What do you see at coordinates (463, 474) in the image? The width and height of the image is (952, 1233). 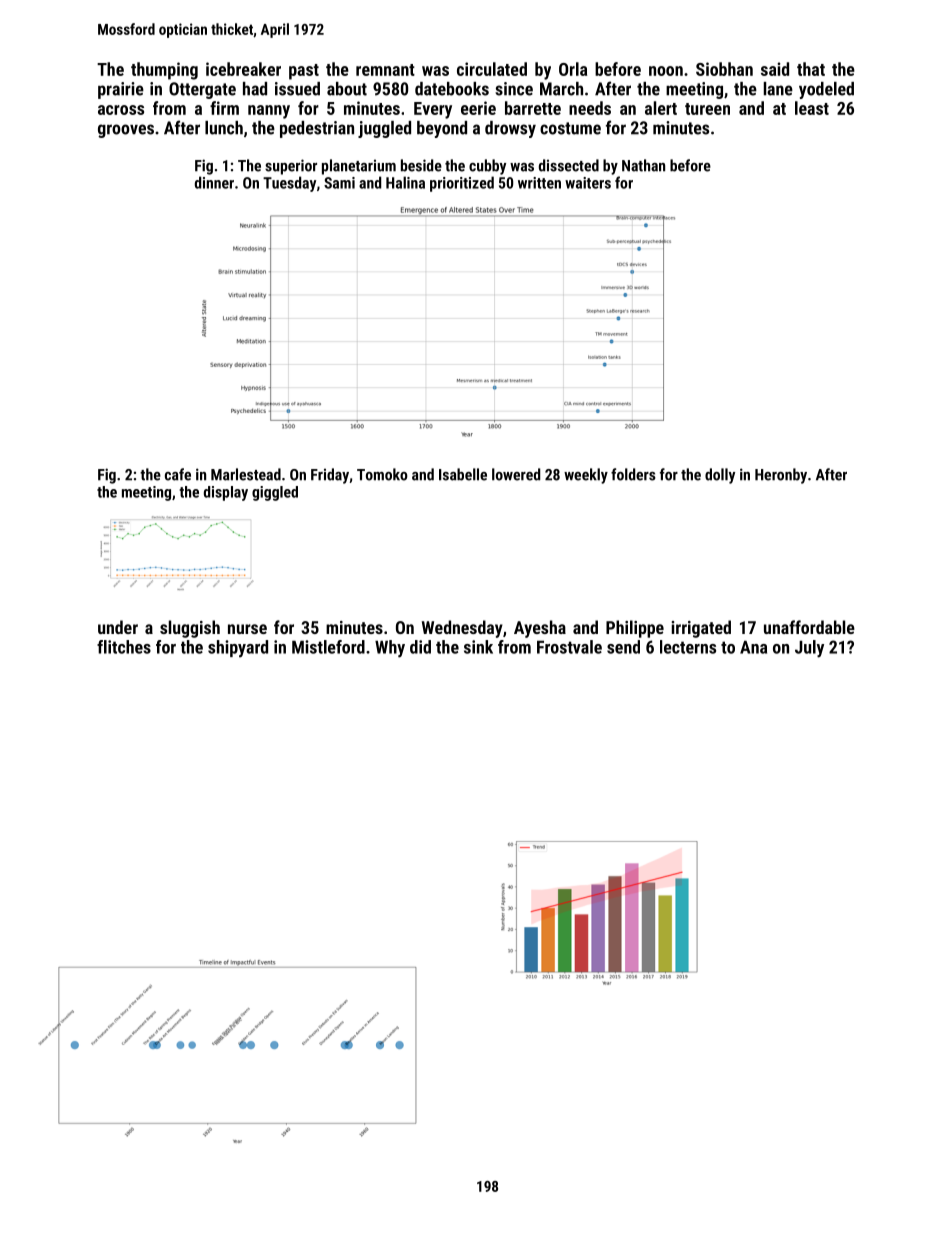 I see `Isabelle` at bounding box center [463, 474].
